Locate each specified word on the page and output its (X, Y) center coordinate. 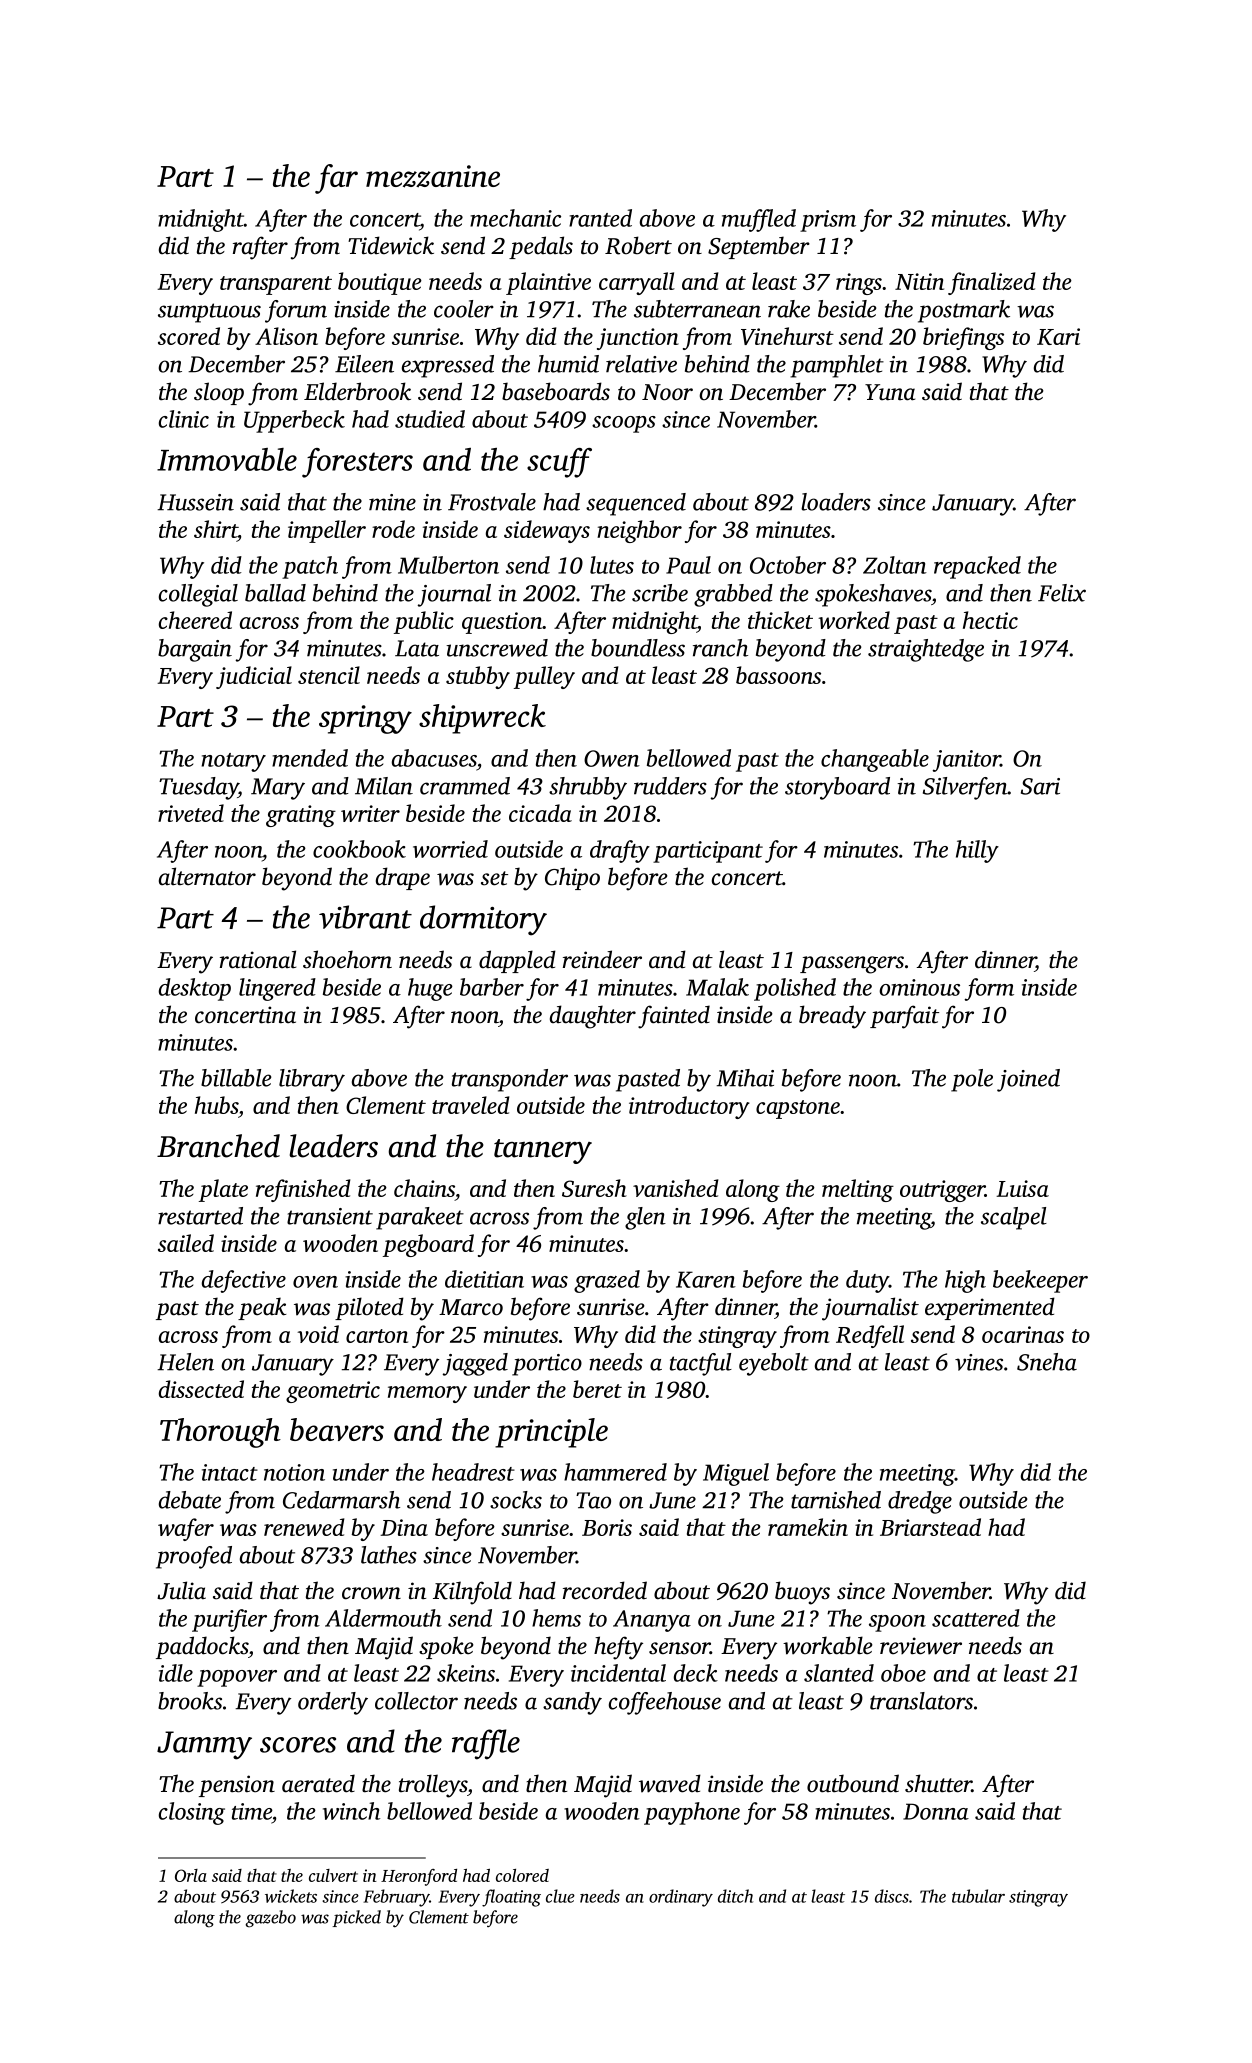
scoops (624, 424)
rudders (670, 786)
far (336, 179)
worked (854, 620)
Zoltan (895, 565)
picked (356, 1918)
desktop (195, 989)
